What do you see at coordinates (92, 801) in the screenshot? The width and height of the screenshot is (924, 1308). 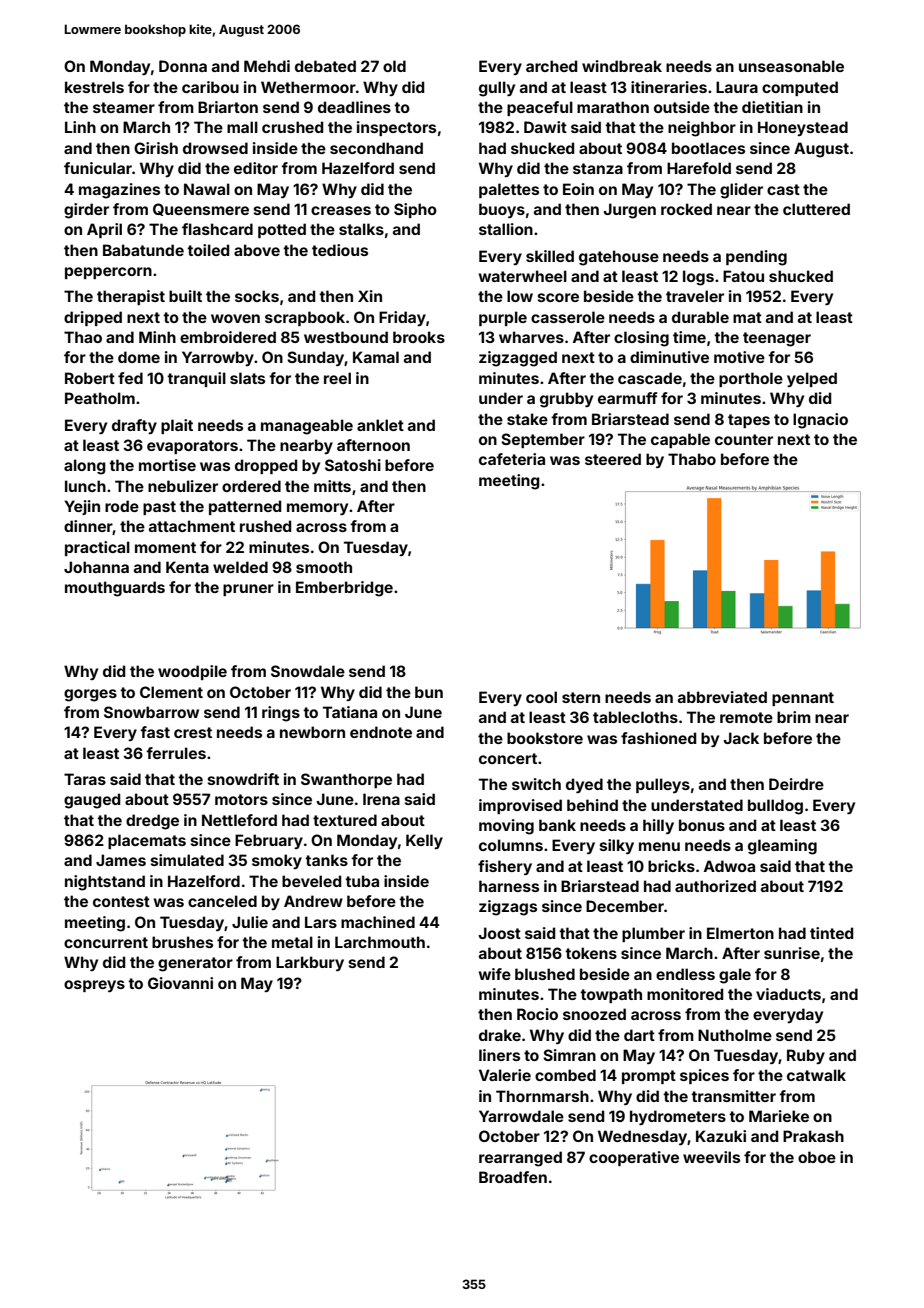 I see `gauged` at bounding box center [92, 801].
